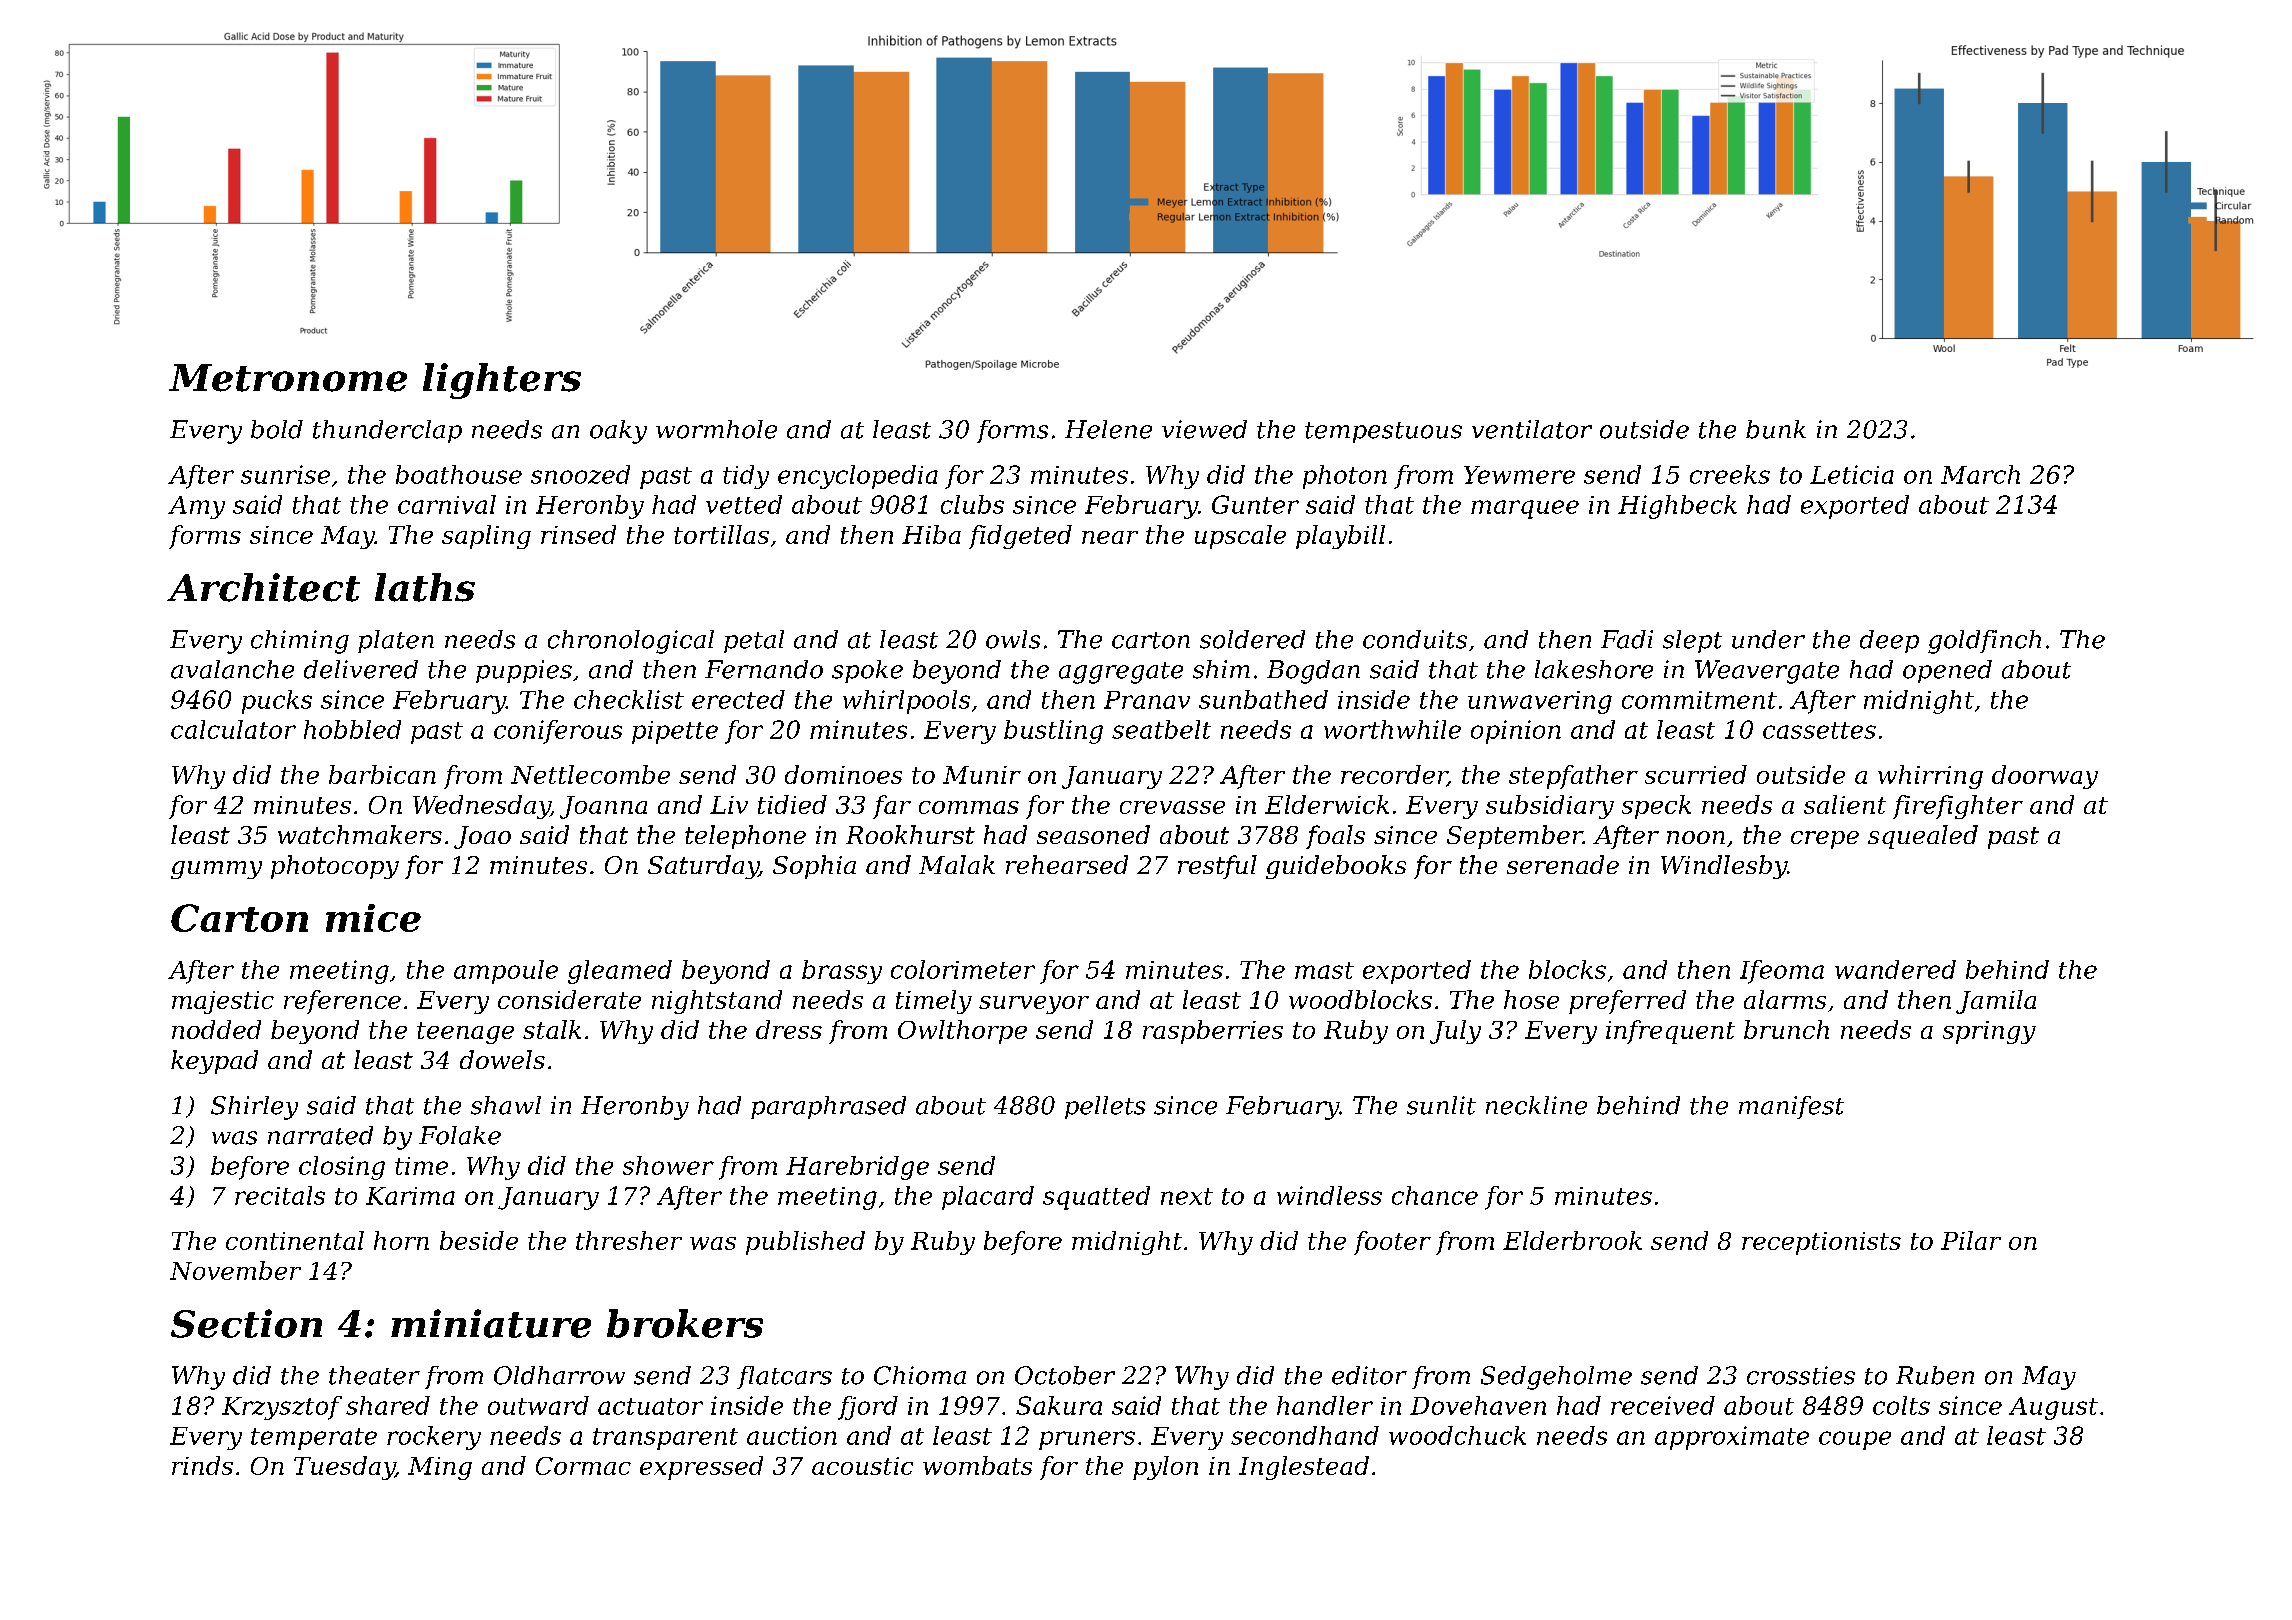  I want to click on windless, so click(1329, 1195).
